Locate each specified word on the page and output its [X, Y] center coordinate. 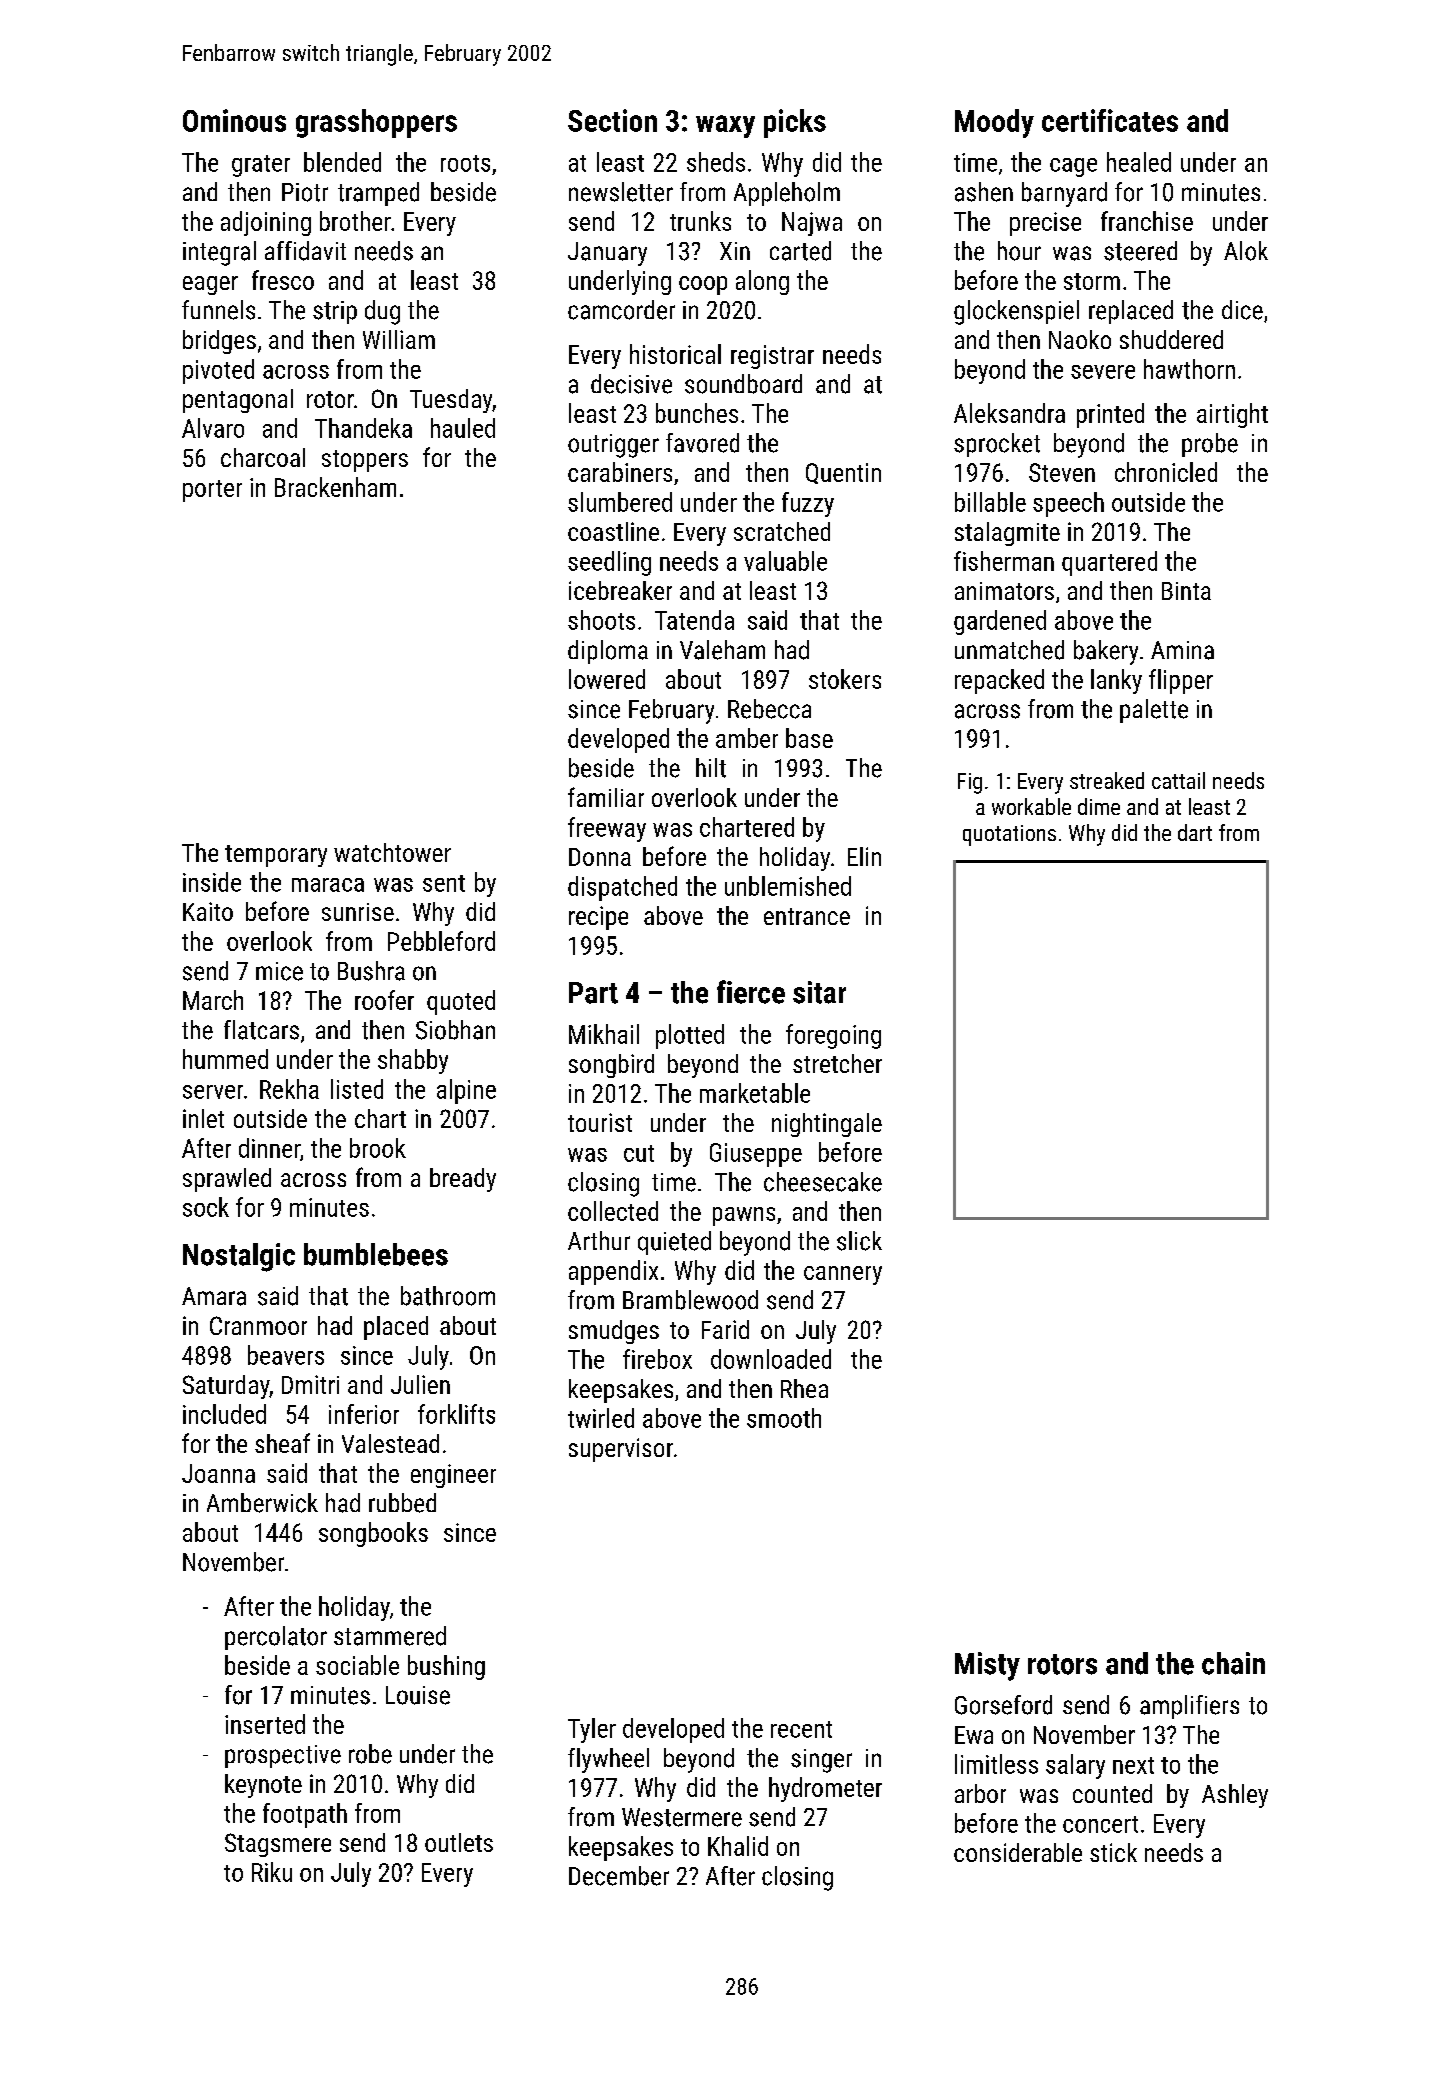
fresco [283, 280]
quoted [461, 1002]
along [762, 282]
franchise [1147, 221]
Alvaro [213, 428]
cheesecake [823, 1182]
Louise [418, 1695]
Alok [1246, 251]
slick [859, 1241]
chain [1233, 1663]
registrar [772, 357]
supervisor [621, 1450]
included [224, 1414]
